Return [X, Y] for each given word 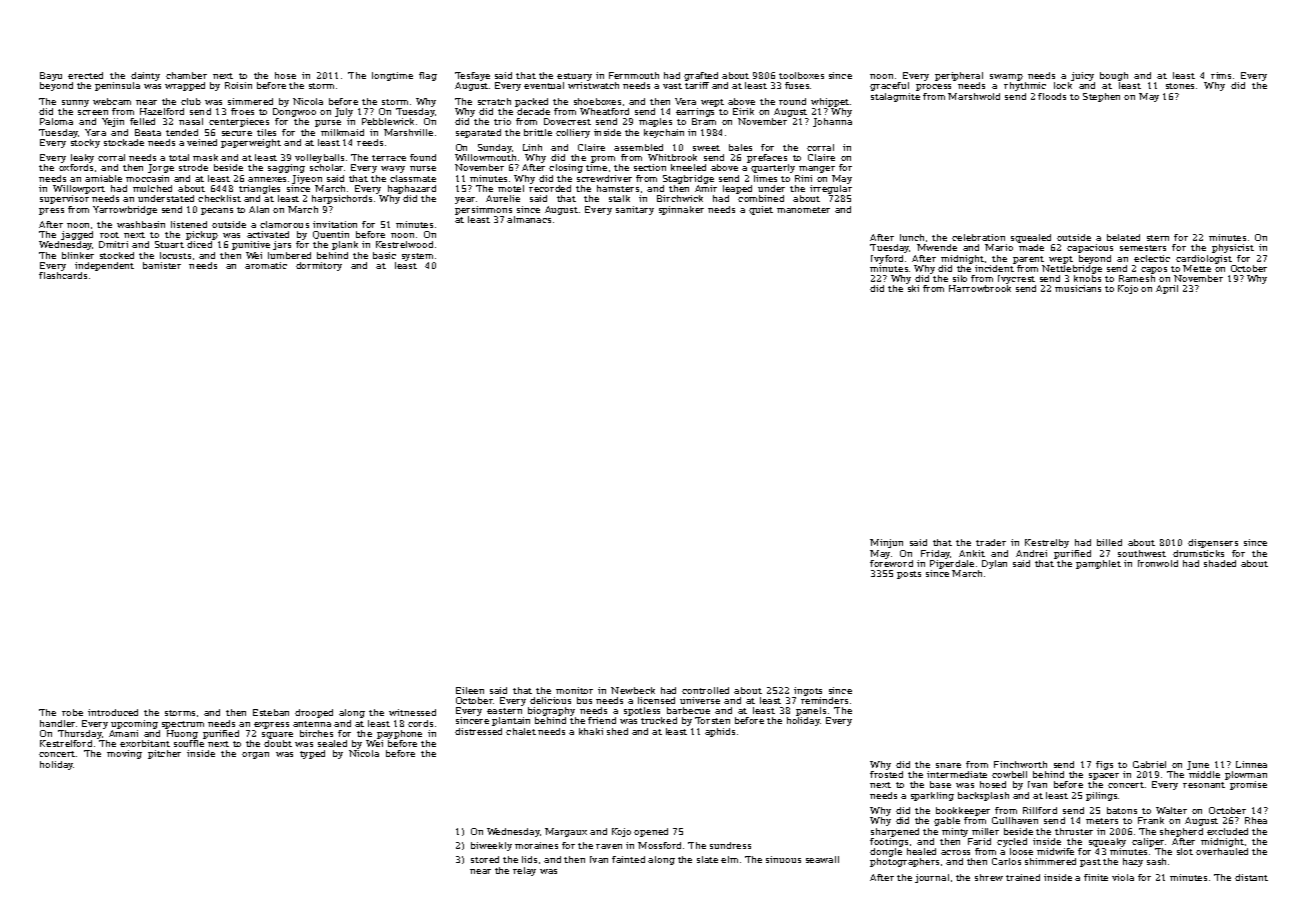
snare [948, 765]
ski [913, 288]
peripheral [959, 76]
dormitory [319, 266]
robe [72, 712]
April [1167, 289]
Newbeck [633, 690]
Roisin [238, 85]
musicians [1078, 288]
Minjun [886, 543]
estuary [574, 77]
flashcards [63, 275]
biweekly [491, 846]
